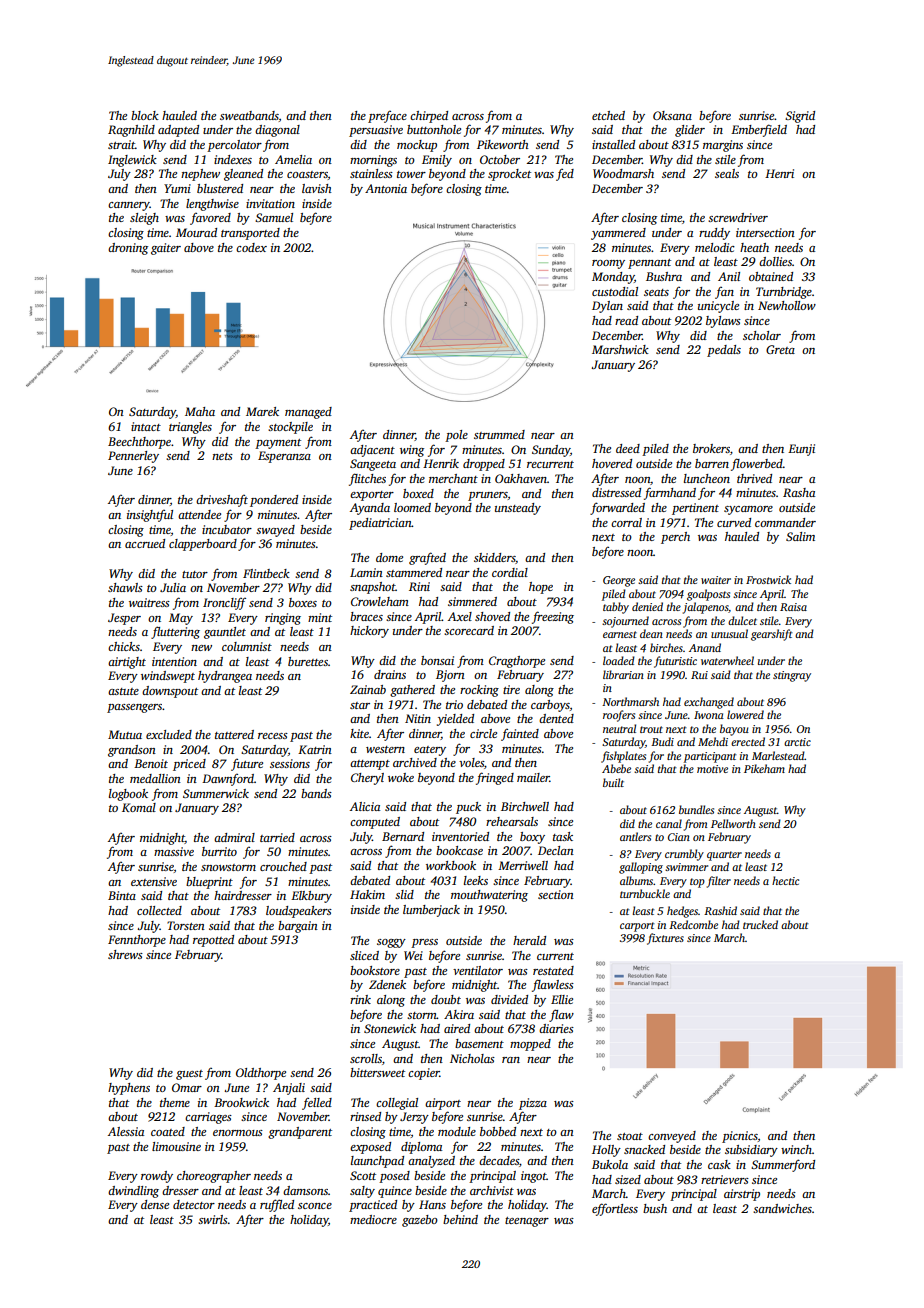 This screenshot has height=1308, width=924. I want to click on droning, so click(128, 249).
